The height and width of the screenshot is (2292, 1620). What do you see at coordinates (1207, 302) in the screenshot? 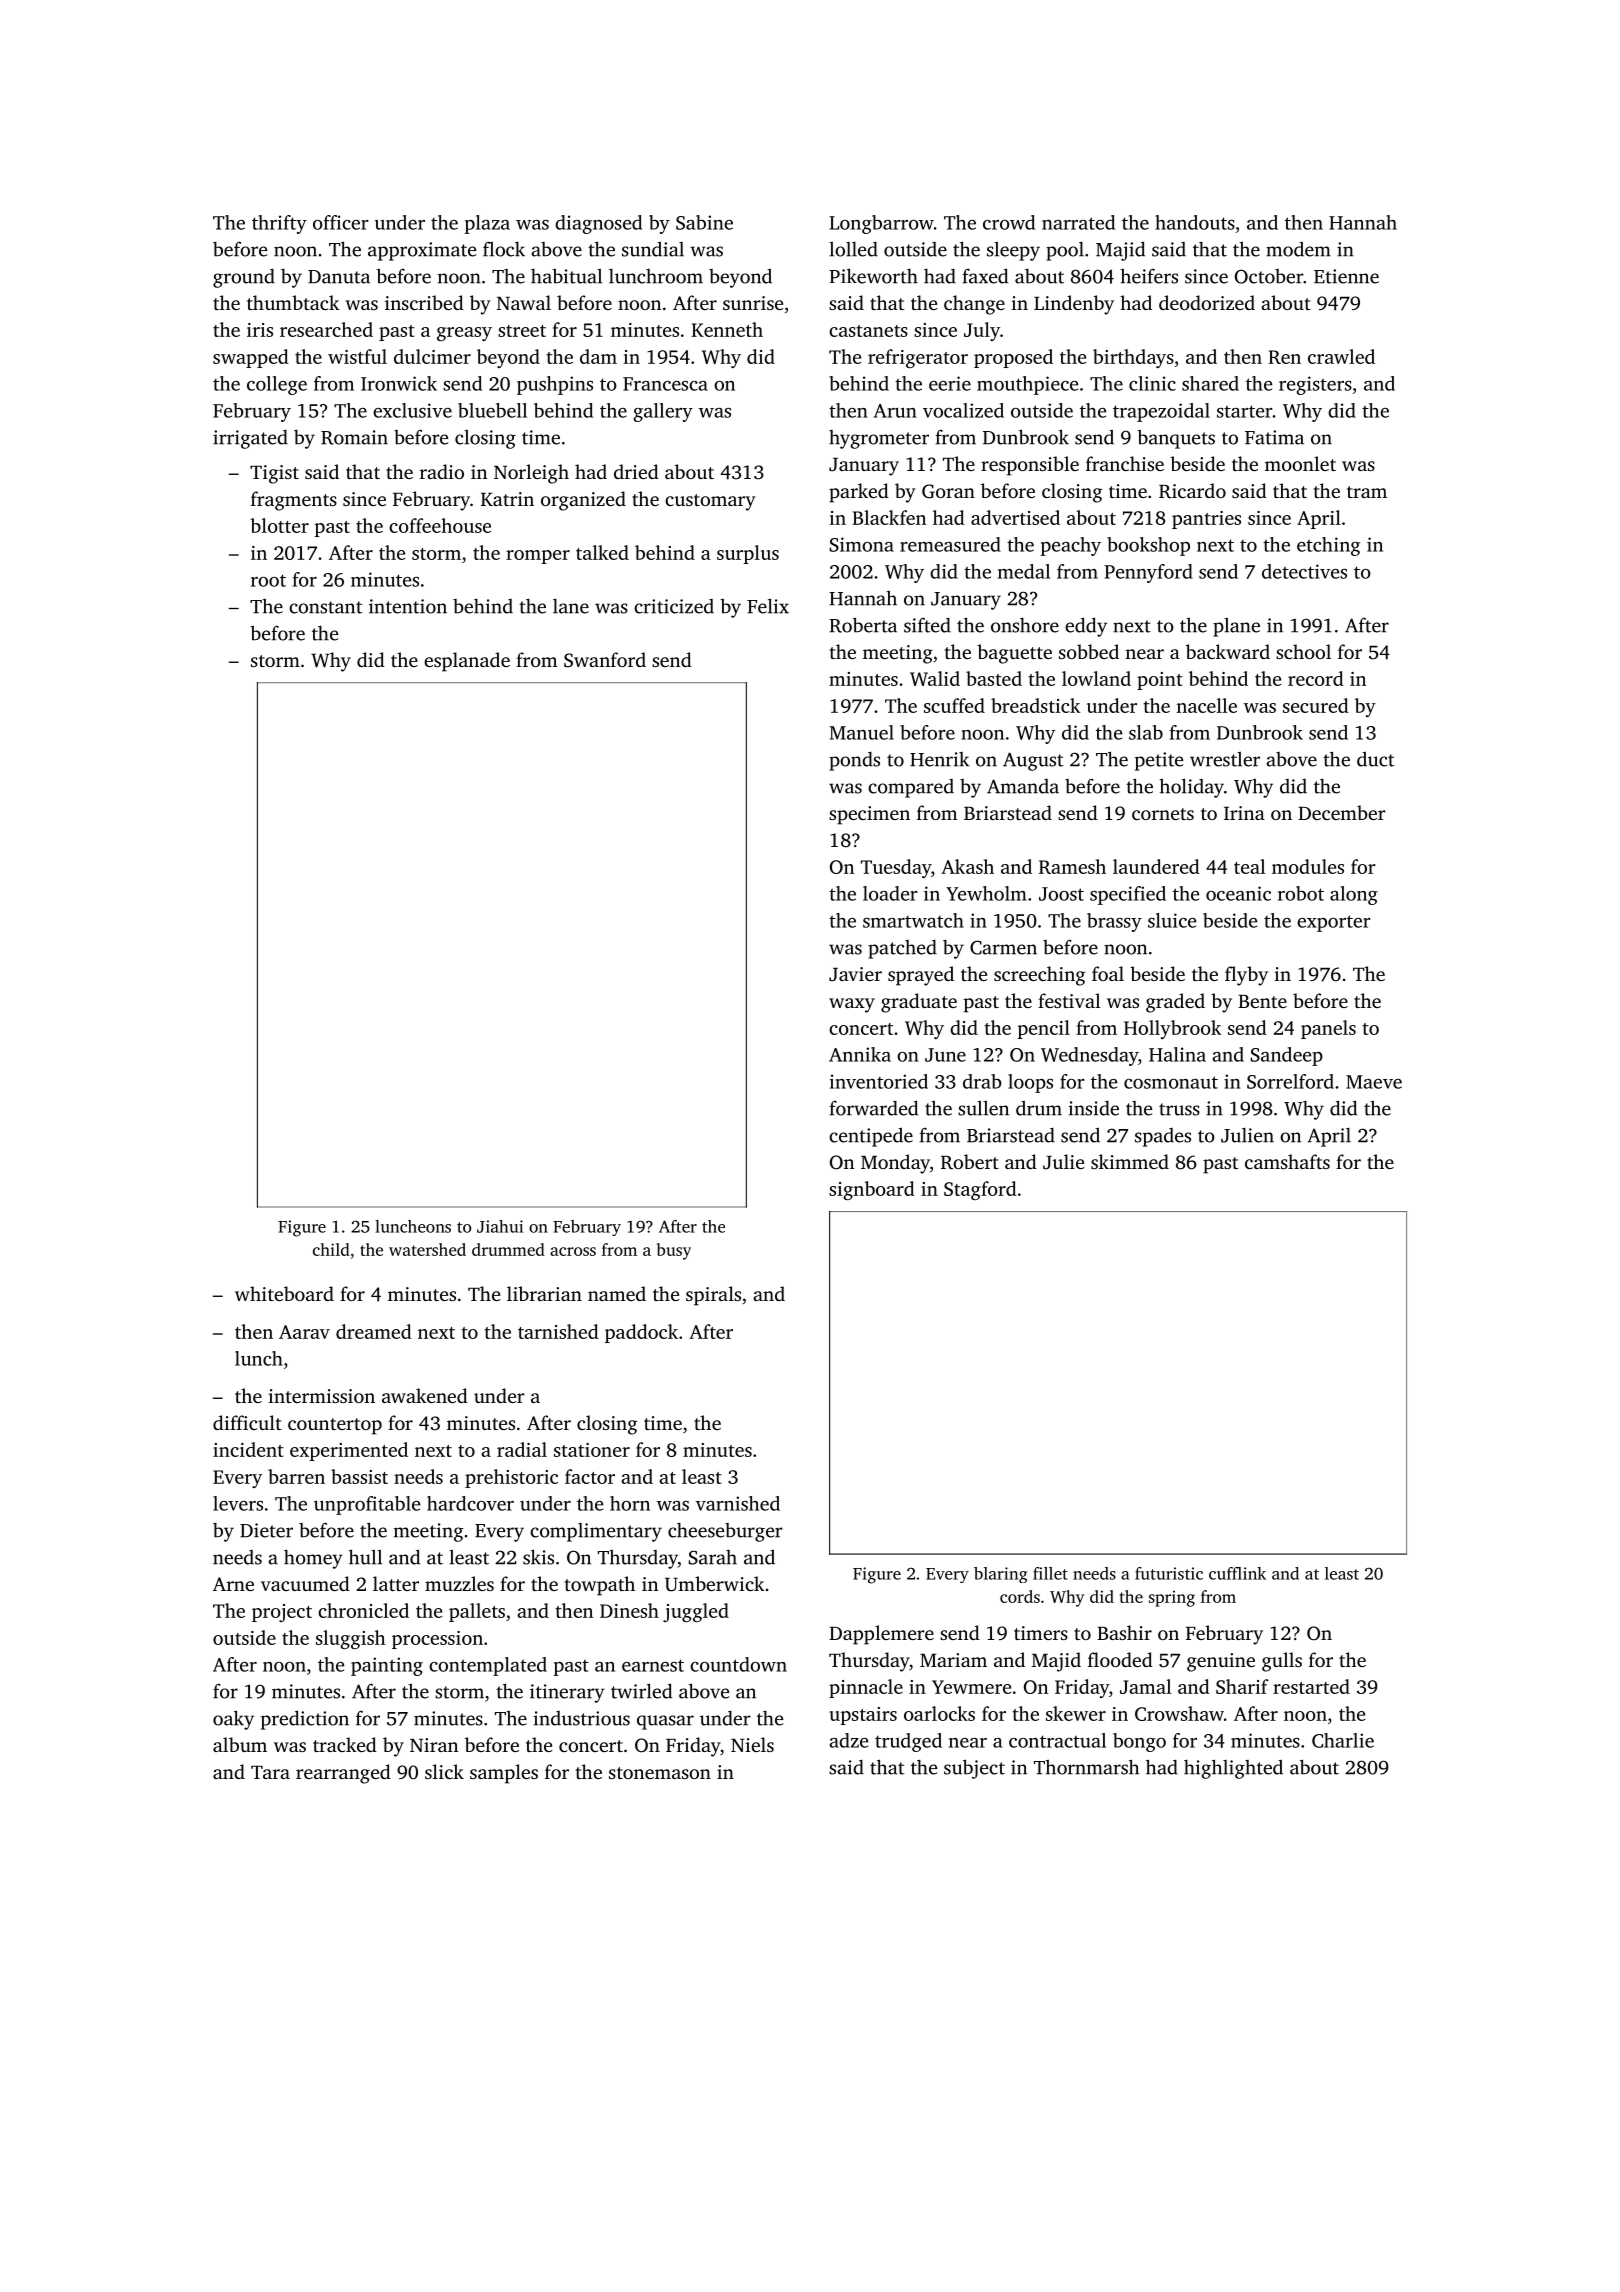
I see `deodorized` at bounding box center [1207, 302].
